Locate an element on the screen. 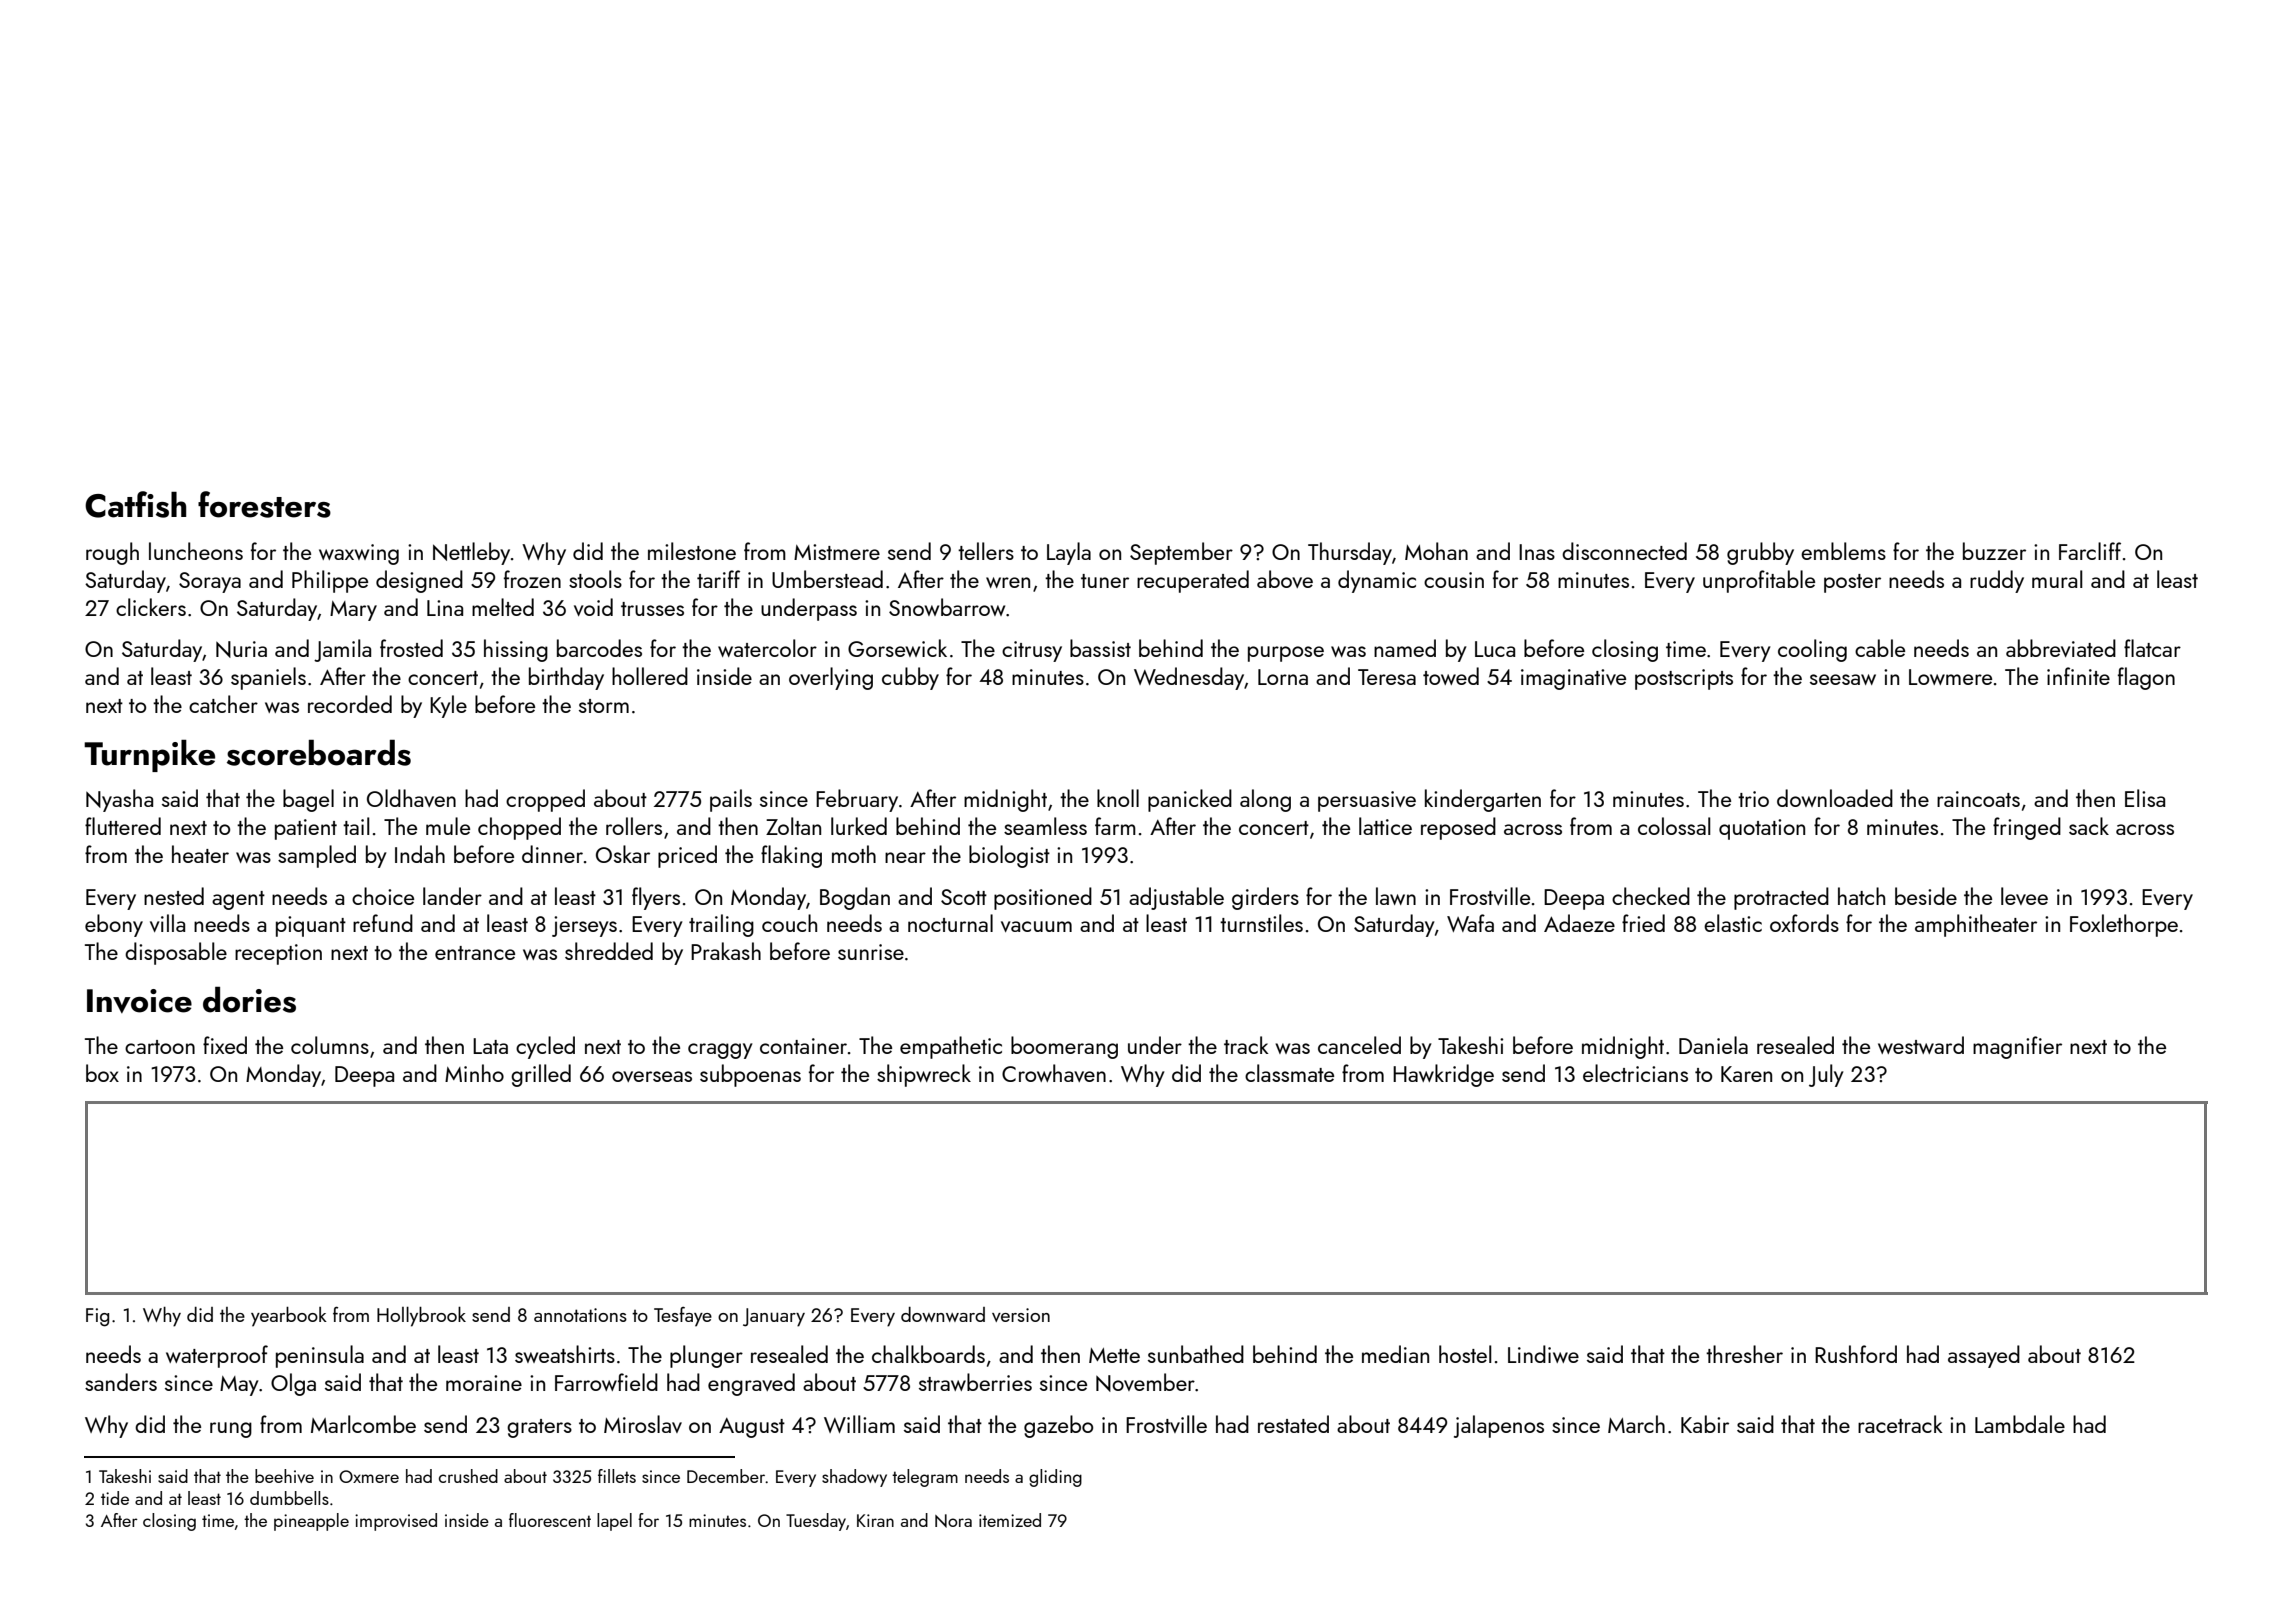  nested is located at coordinates (174, 896).
